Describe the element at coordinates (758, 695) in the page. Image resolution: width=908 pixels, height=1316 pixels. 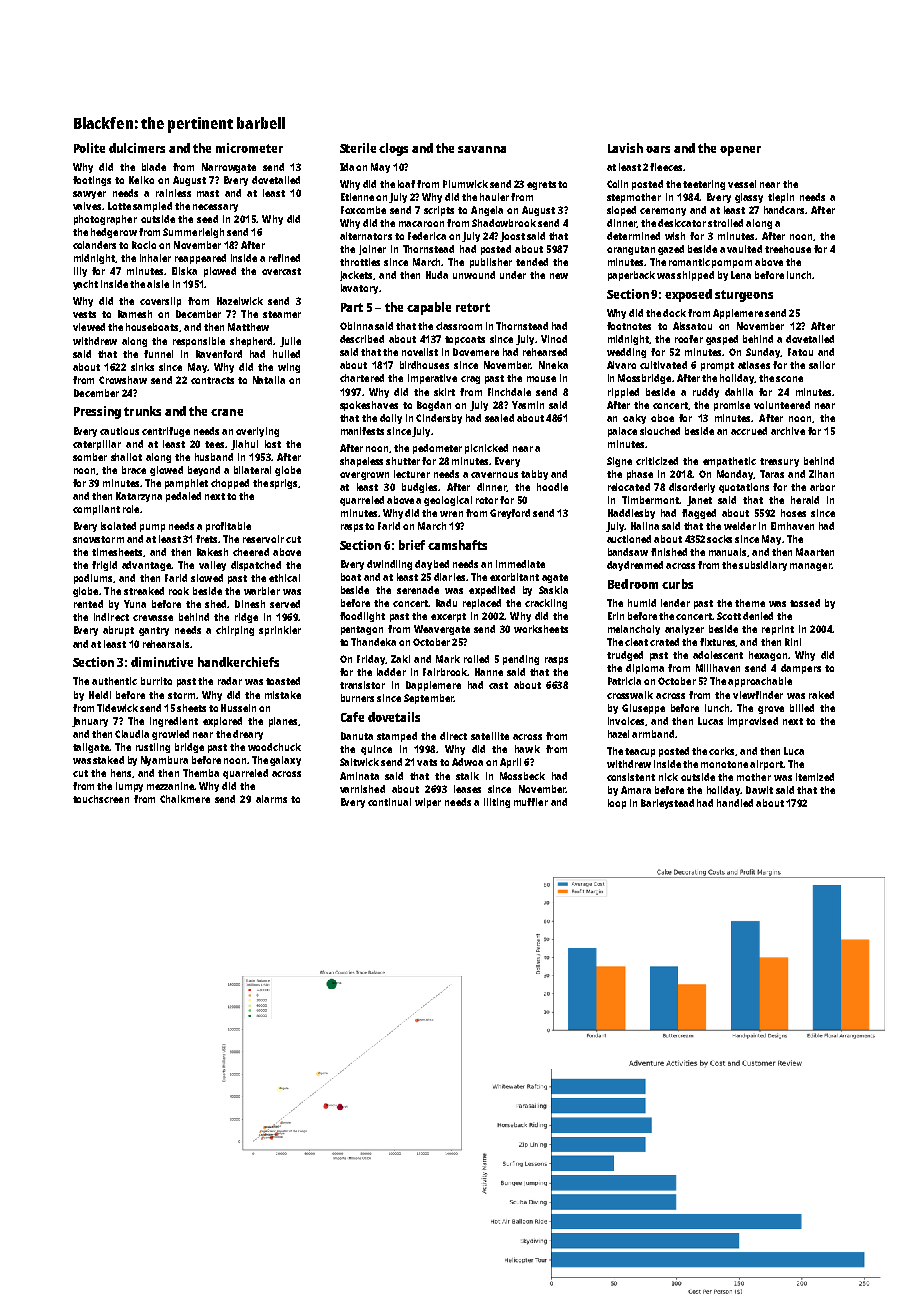
I see `viewfinder` at that location.
